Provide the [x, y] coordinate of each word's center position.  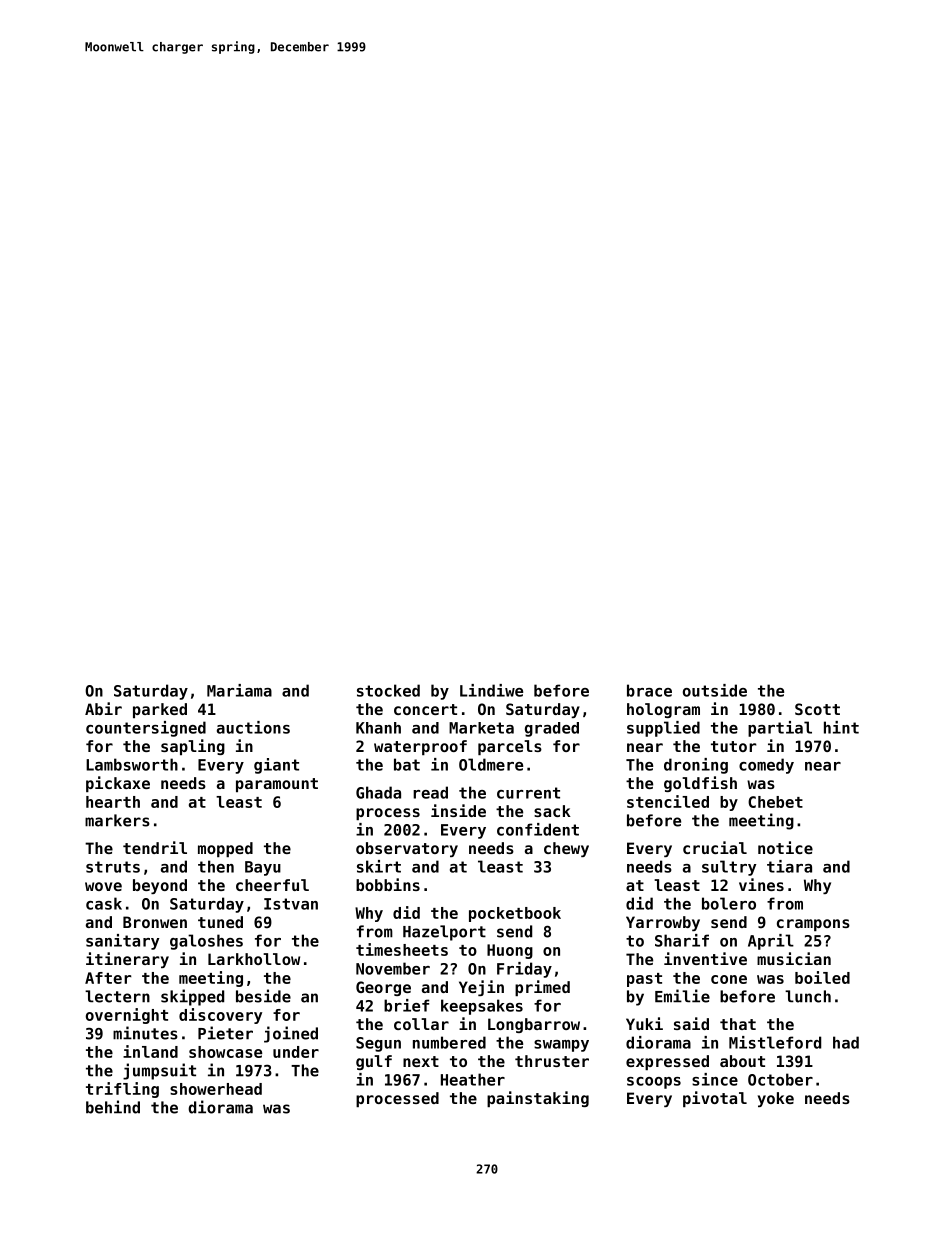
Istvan [291, 904]
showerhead [216, 1089]
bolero [729, 903]
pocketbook [515, 914]
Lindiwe [491, 690]
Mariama [239, 690]
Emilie [682, 996]
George [383, 988]
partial [780, 729]
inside [458, 810]
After [108, 978]
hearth [113, 802]
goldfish [700, 784]
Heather [473, 1079]
